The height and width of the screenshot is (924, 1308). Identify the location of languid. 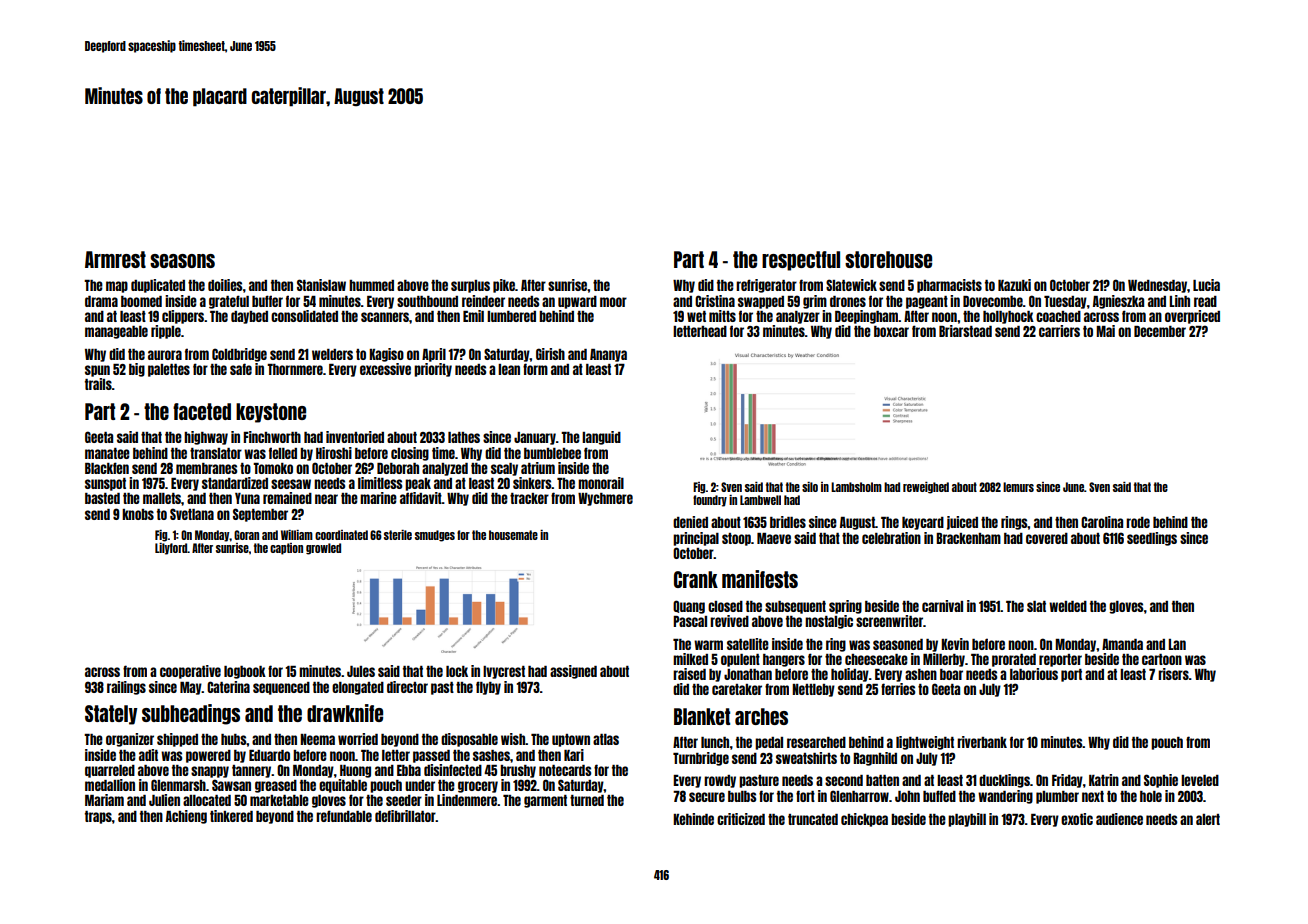
(601, 438).
